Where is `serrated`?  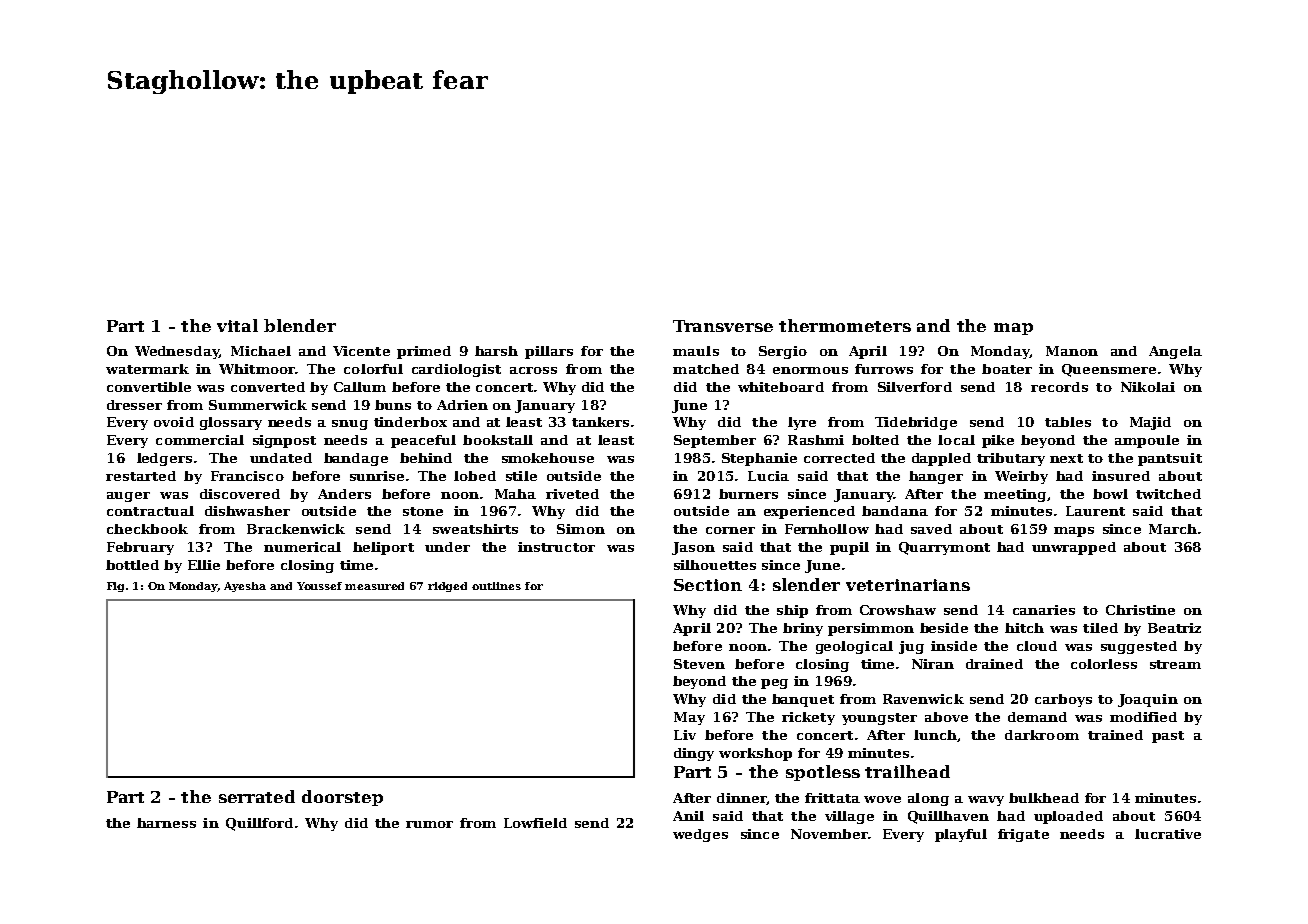 serrated is located at coordinates (257, 796).
